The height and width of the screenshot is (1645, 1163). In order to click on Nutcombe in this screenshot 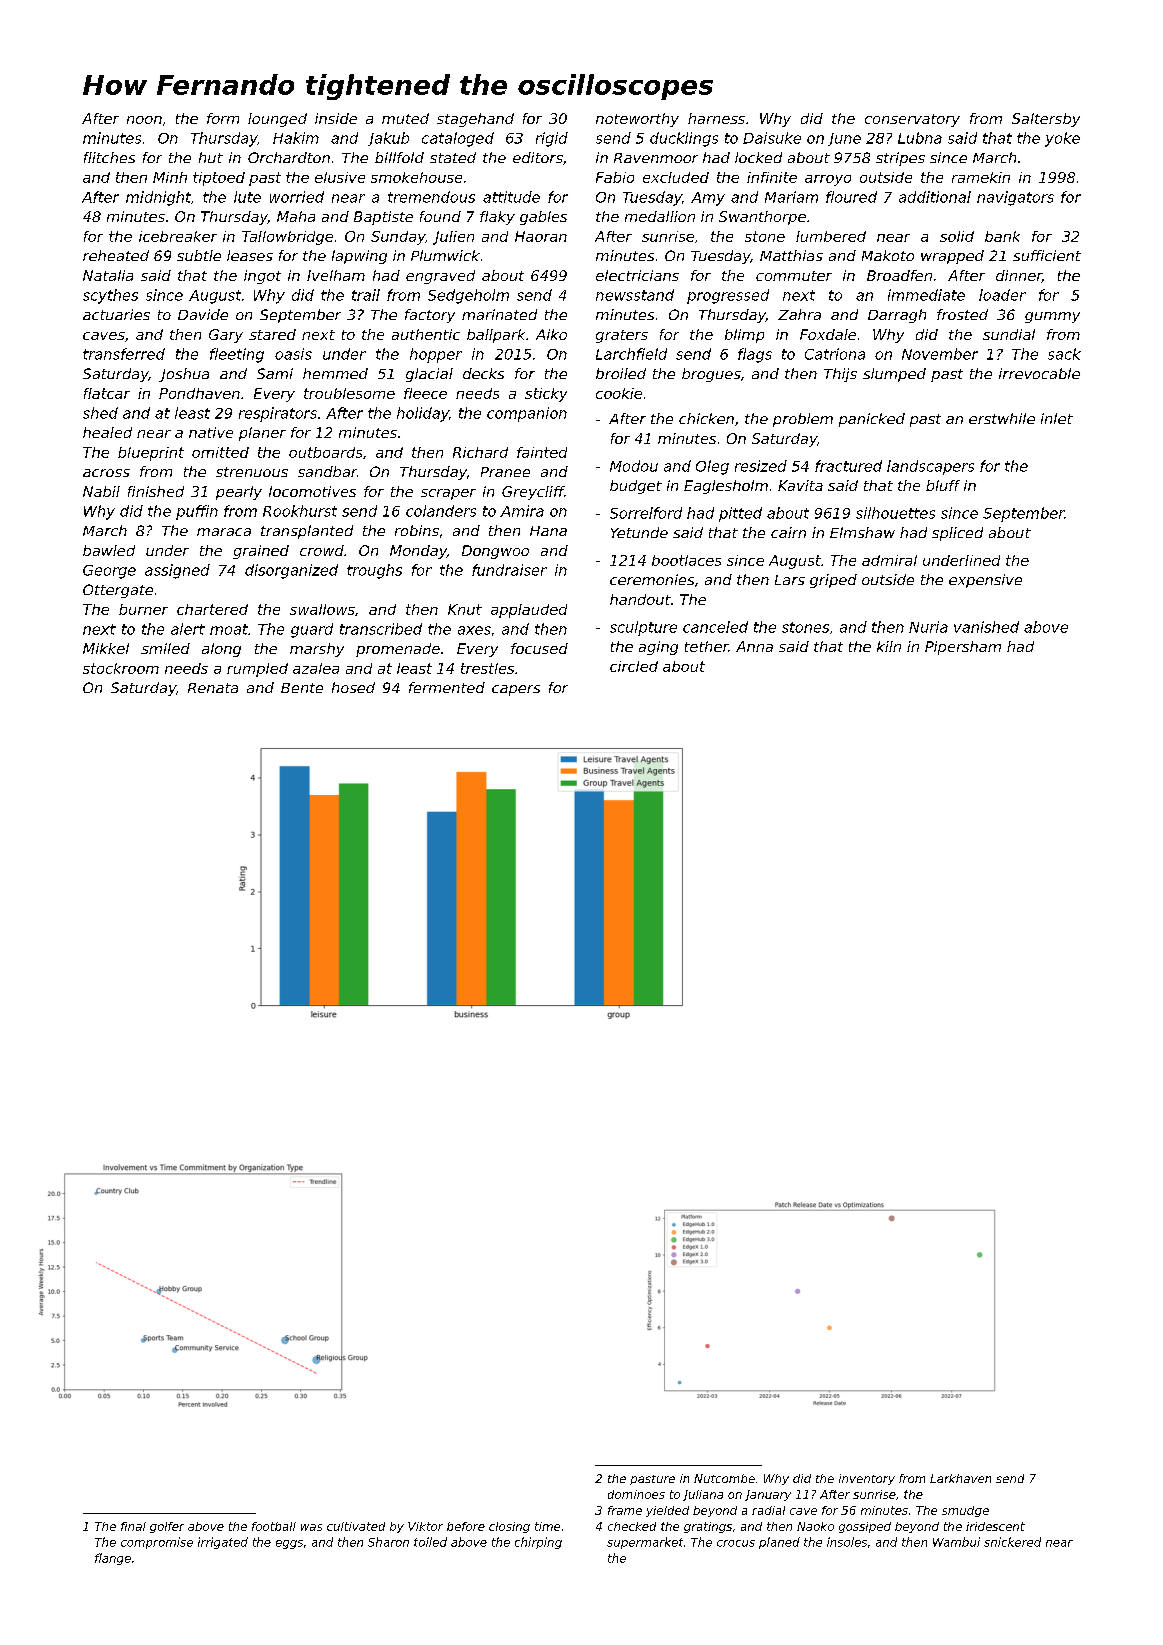, I will do `click(724, 1478)`.
